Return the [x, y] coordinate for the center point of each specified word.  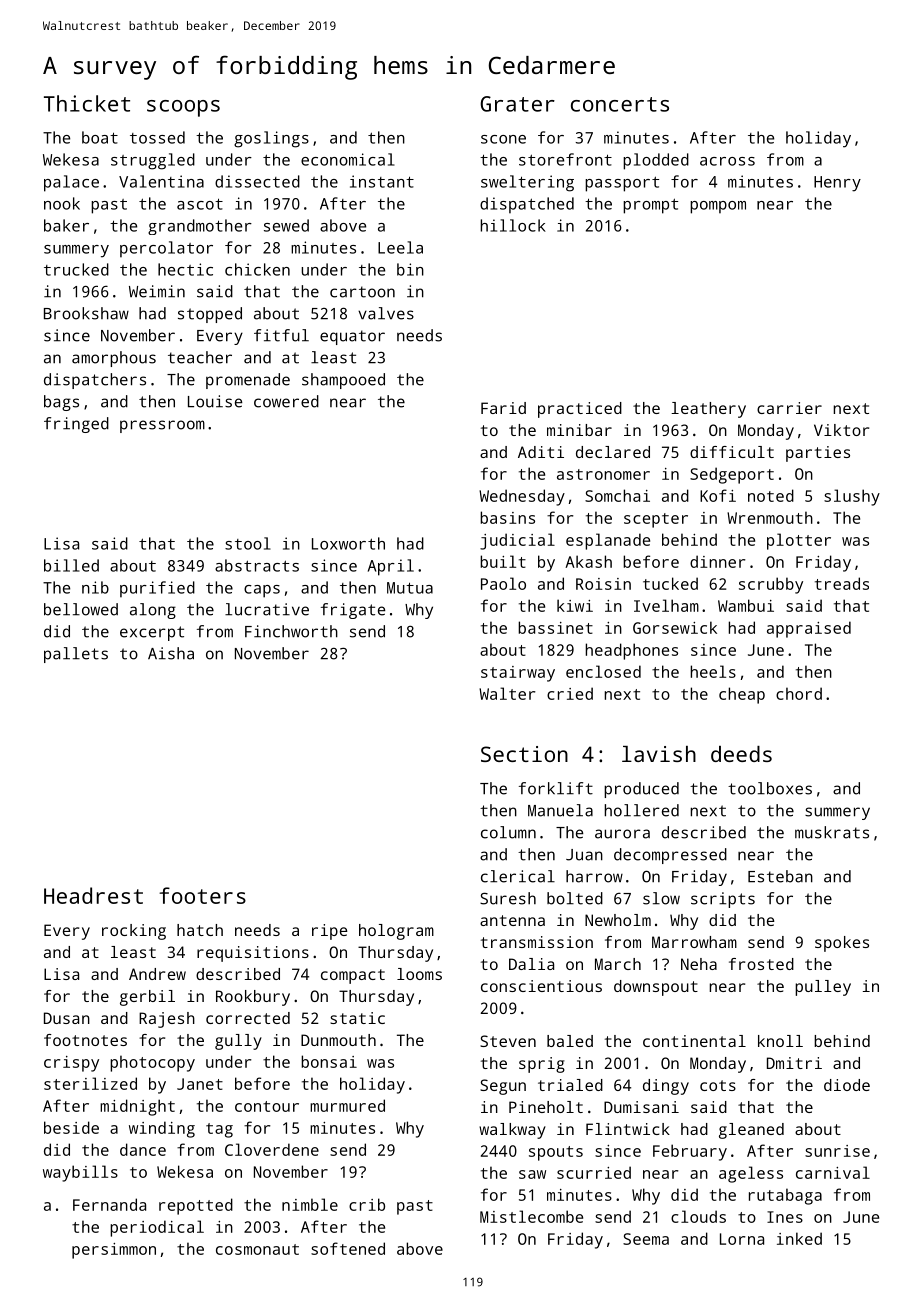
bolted [575, 898]
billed [71, 565]
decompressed [670, 856]
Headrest [93, 895]
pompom [718, 207]
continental [694, 1041]
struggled [153, 161]
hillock [513, 225]
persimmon [114, 1251]
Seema [646, 1239]
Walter [507, 693]
